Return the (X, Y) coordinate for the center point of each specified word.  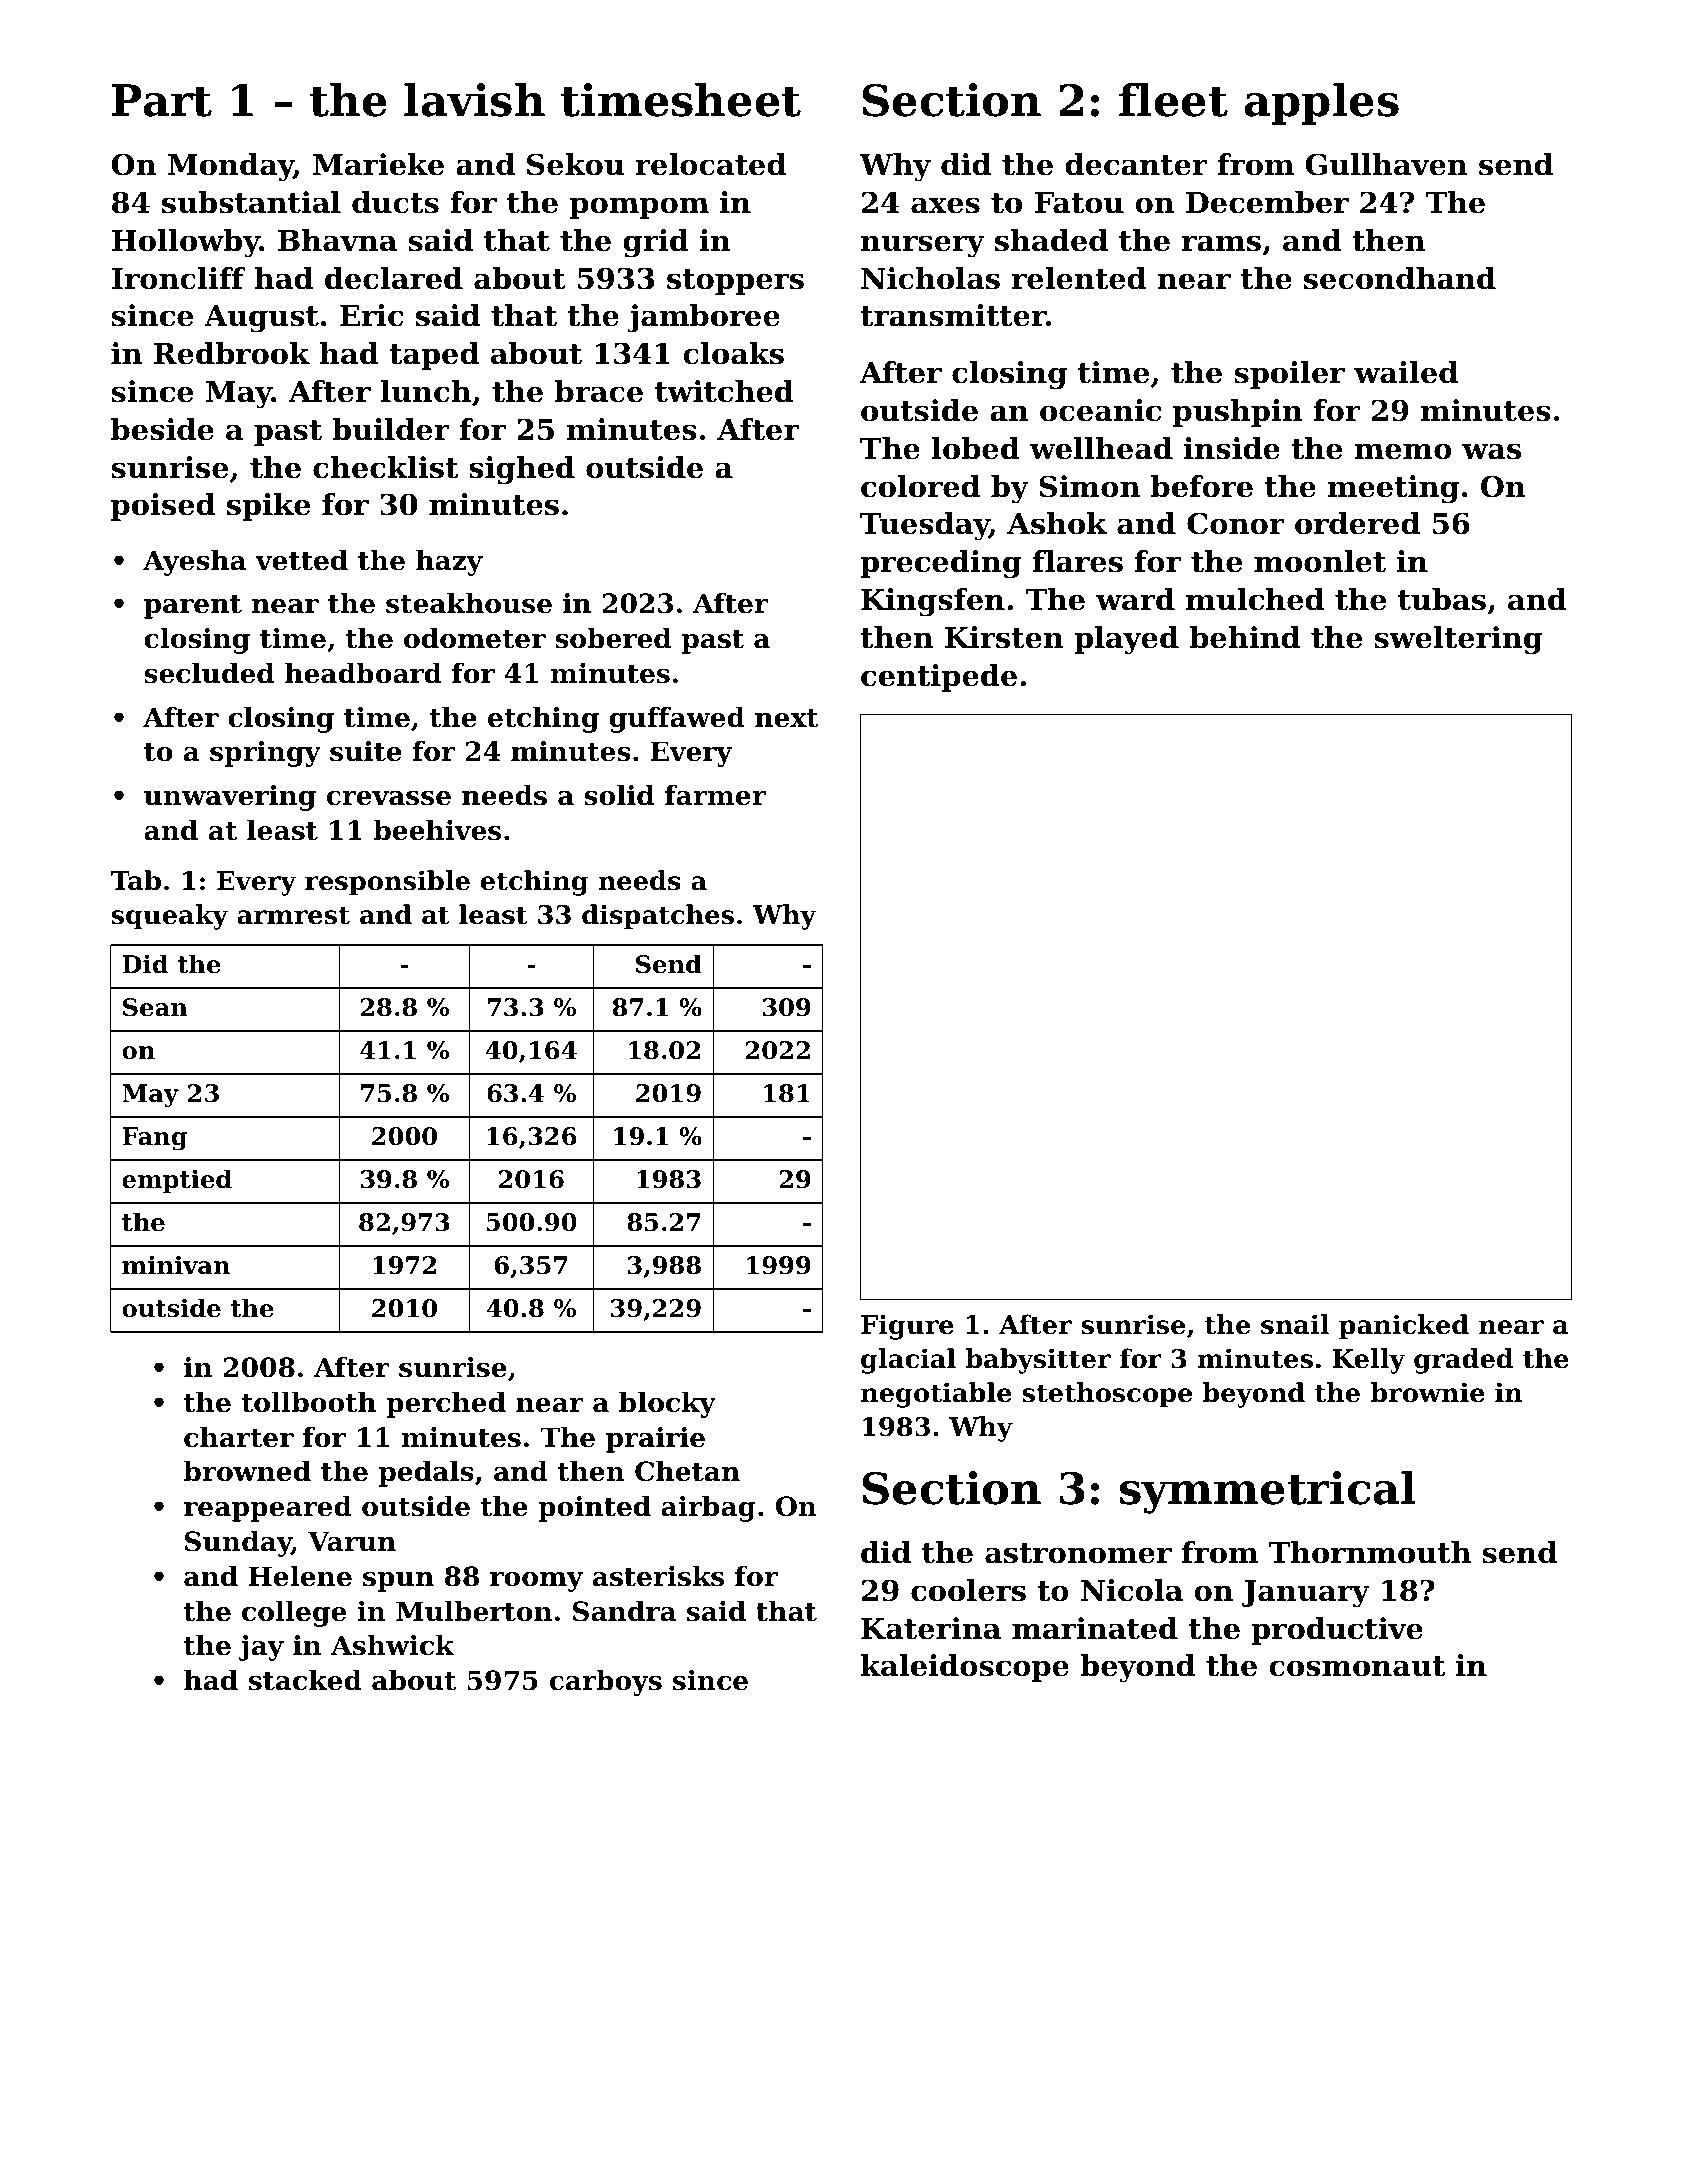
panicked (1404, 1327)
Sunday (238, 1544)
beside (162, 429)
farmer (715, 795)
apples (1322, 104)
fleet (1173, 100)
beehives (437, 830)
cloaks (733, 353)
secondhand (1400, 278)
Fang (154, 1139)
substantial (251, 202)
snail (1295, 1324)
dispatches (658, 917)
